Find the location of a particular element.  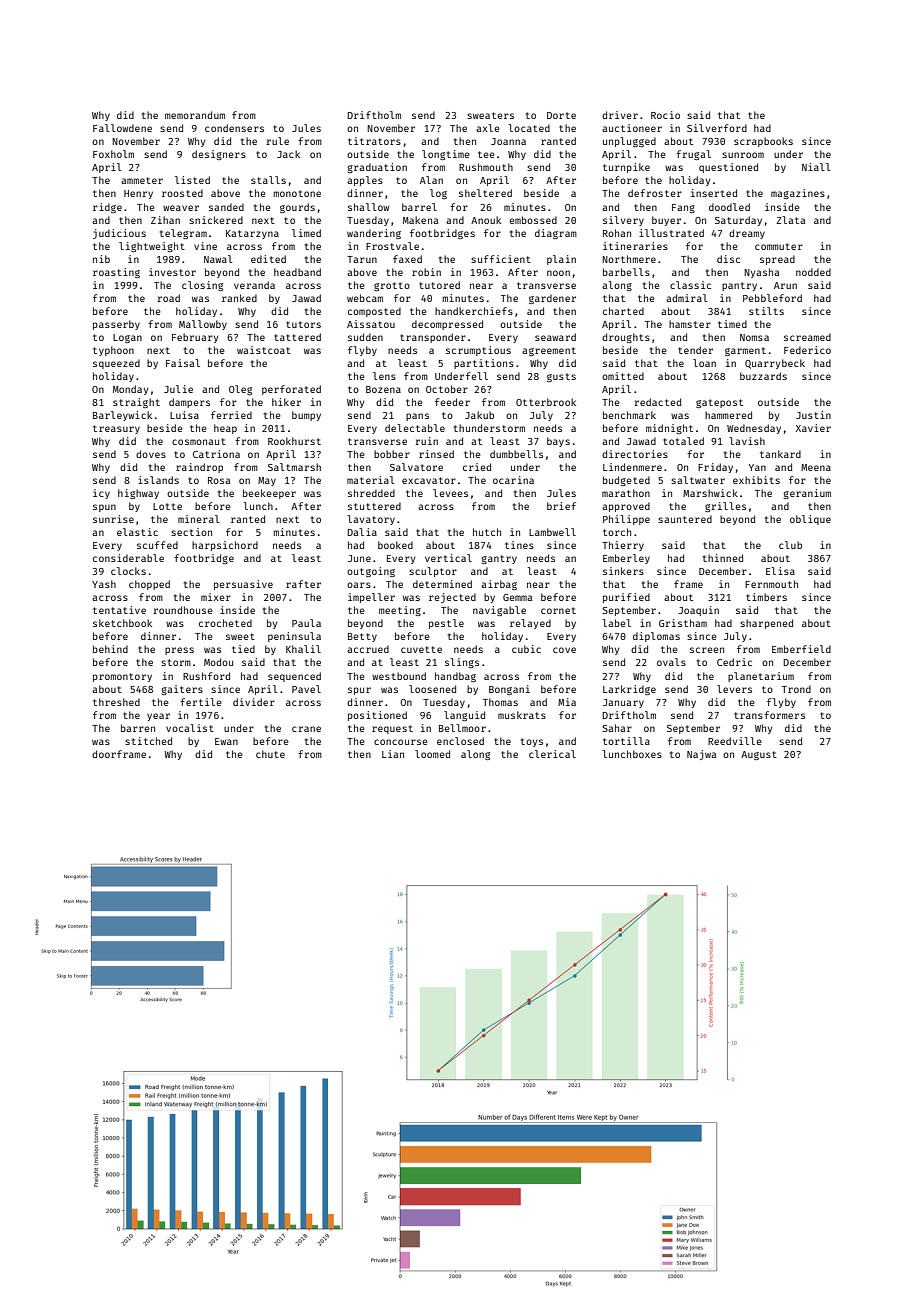

Justin is located at coordinates (813, 415).
